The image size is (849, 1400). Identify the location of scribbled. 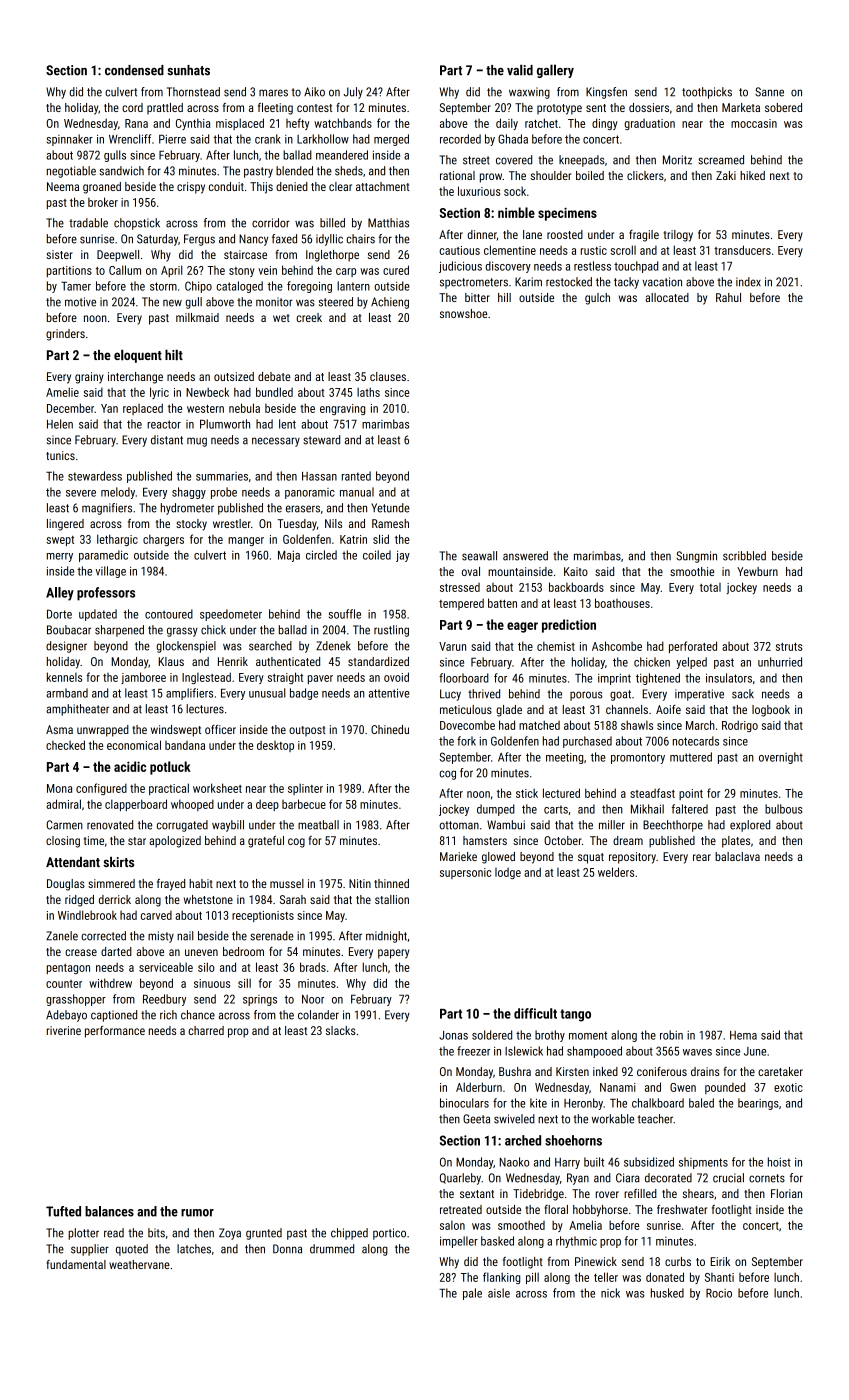
(744, 556).
